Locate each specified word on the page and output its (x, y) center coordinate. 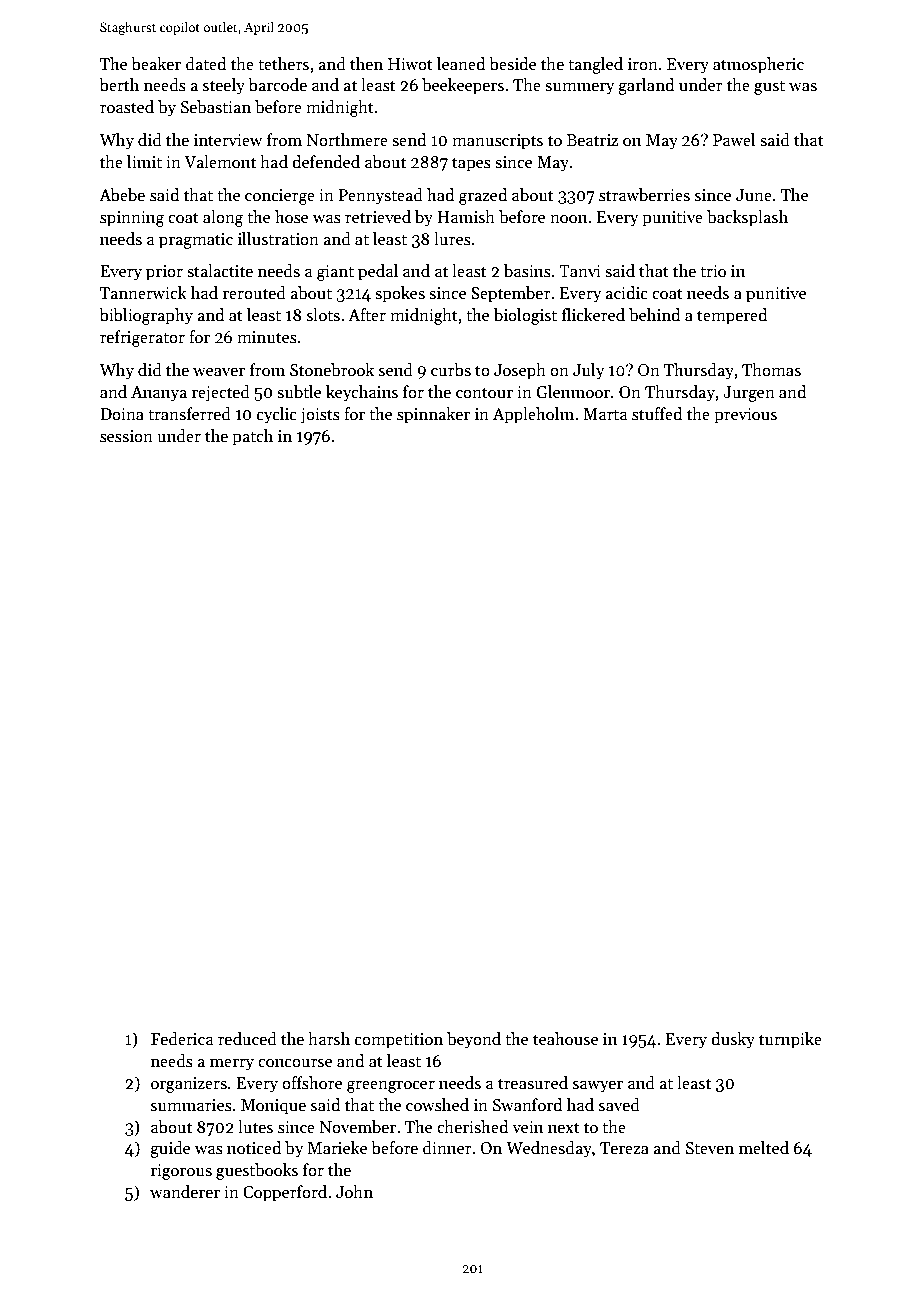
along (223, 218)
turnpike (790, 1040)
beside (512, 64)
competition (399, 1041)
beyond (474, 1040)
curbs (451, 370)
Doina (122, 414)
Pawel (734, 140)
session (126, 436)
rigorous (181, 1172)
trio (713, 271)
